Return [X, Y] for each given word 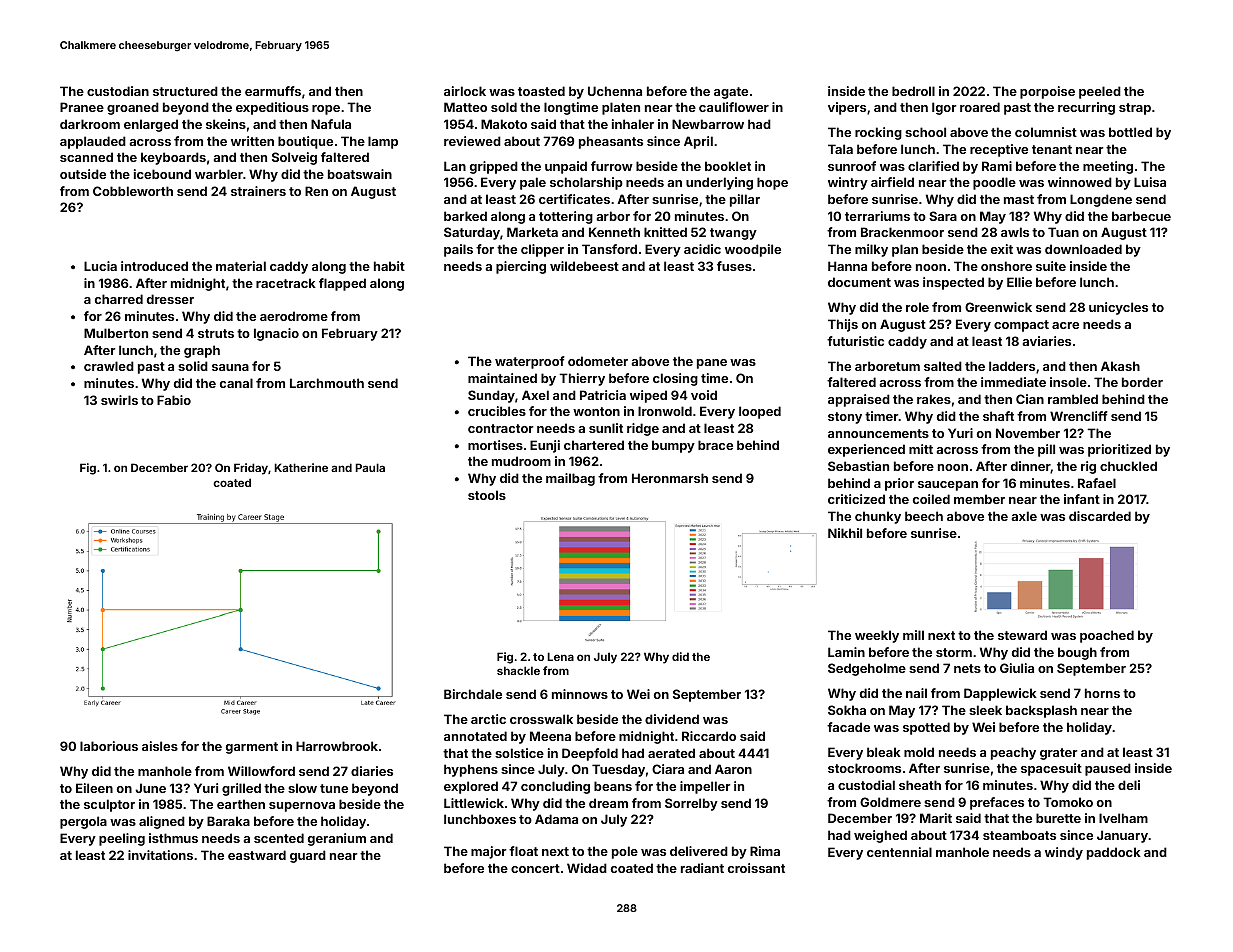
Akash [1120, 366]
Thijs [843, 325]
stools [487, 495]
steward [1022, 635]
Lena [560, 656]
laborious [109, 746]
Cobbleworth [133, 191]
